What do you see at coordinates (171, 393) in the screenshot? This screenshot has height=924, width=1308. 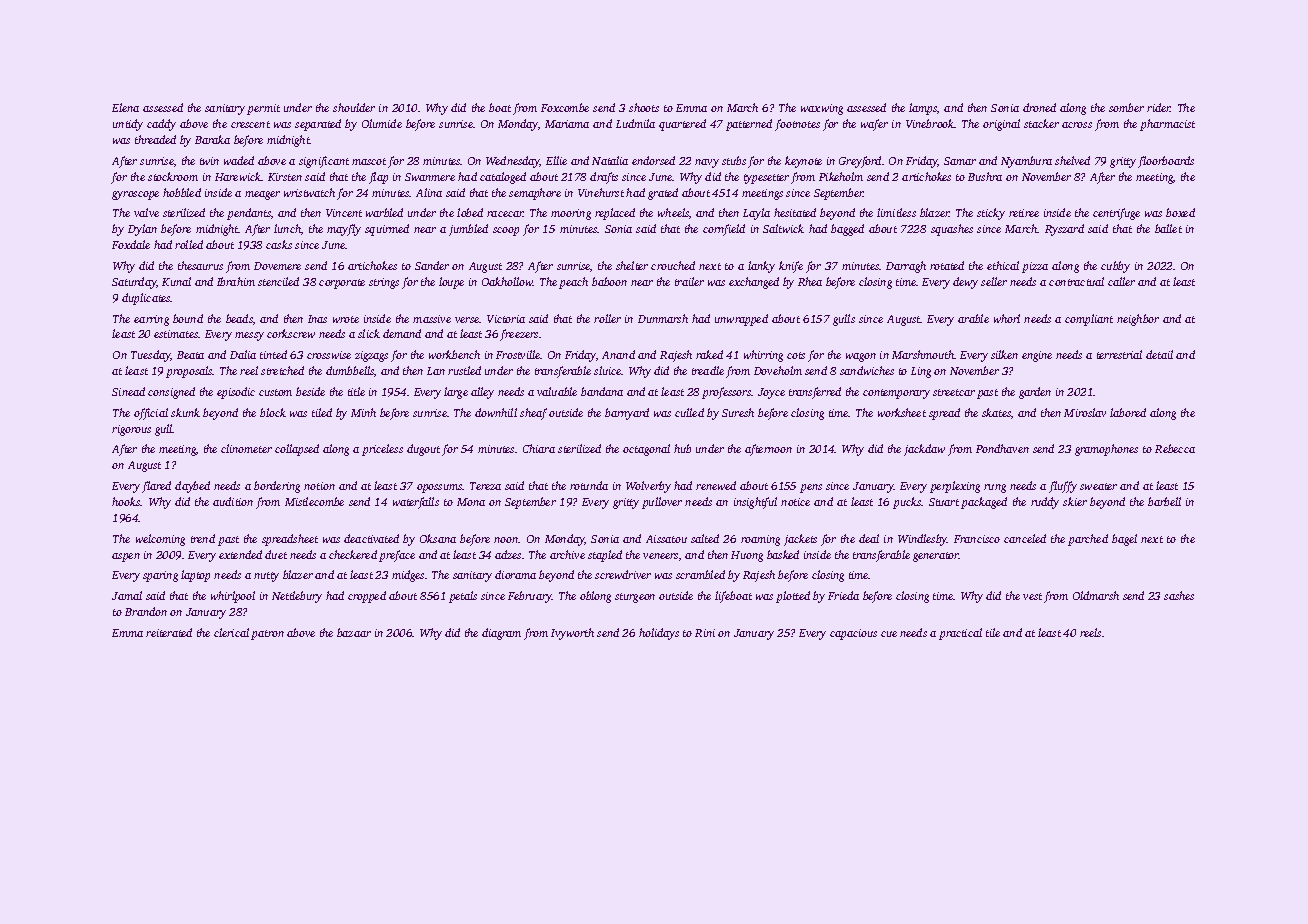 I see `consigned` at bounding box center [171, 393].
